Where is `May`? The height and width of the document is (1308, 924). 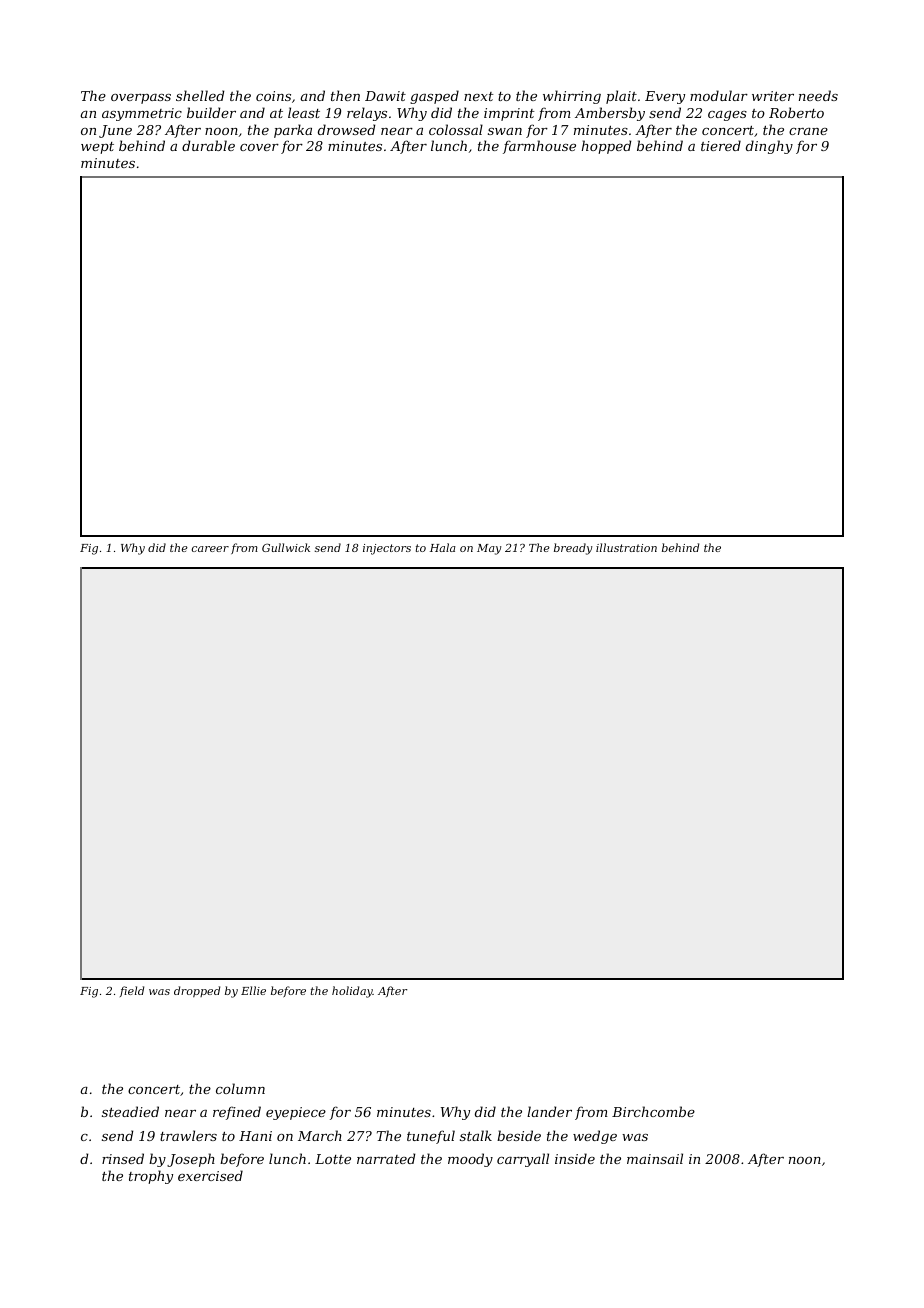
May is located at coordinates (489, 549).
